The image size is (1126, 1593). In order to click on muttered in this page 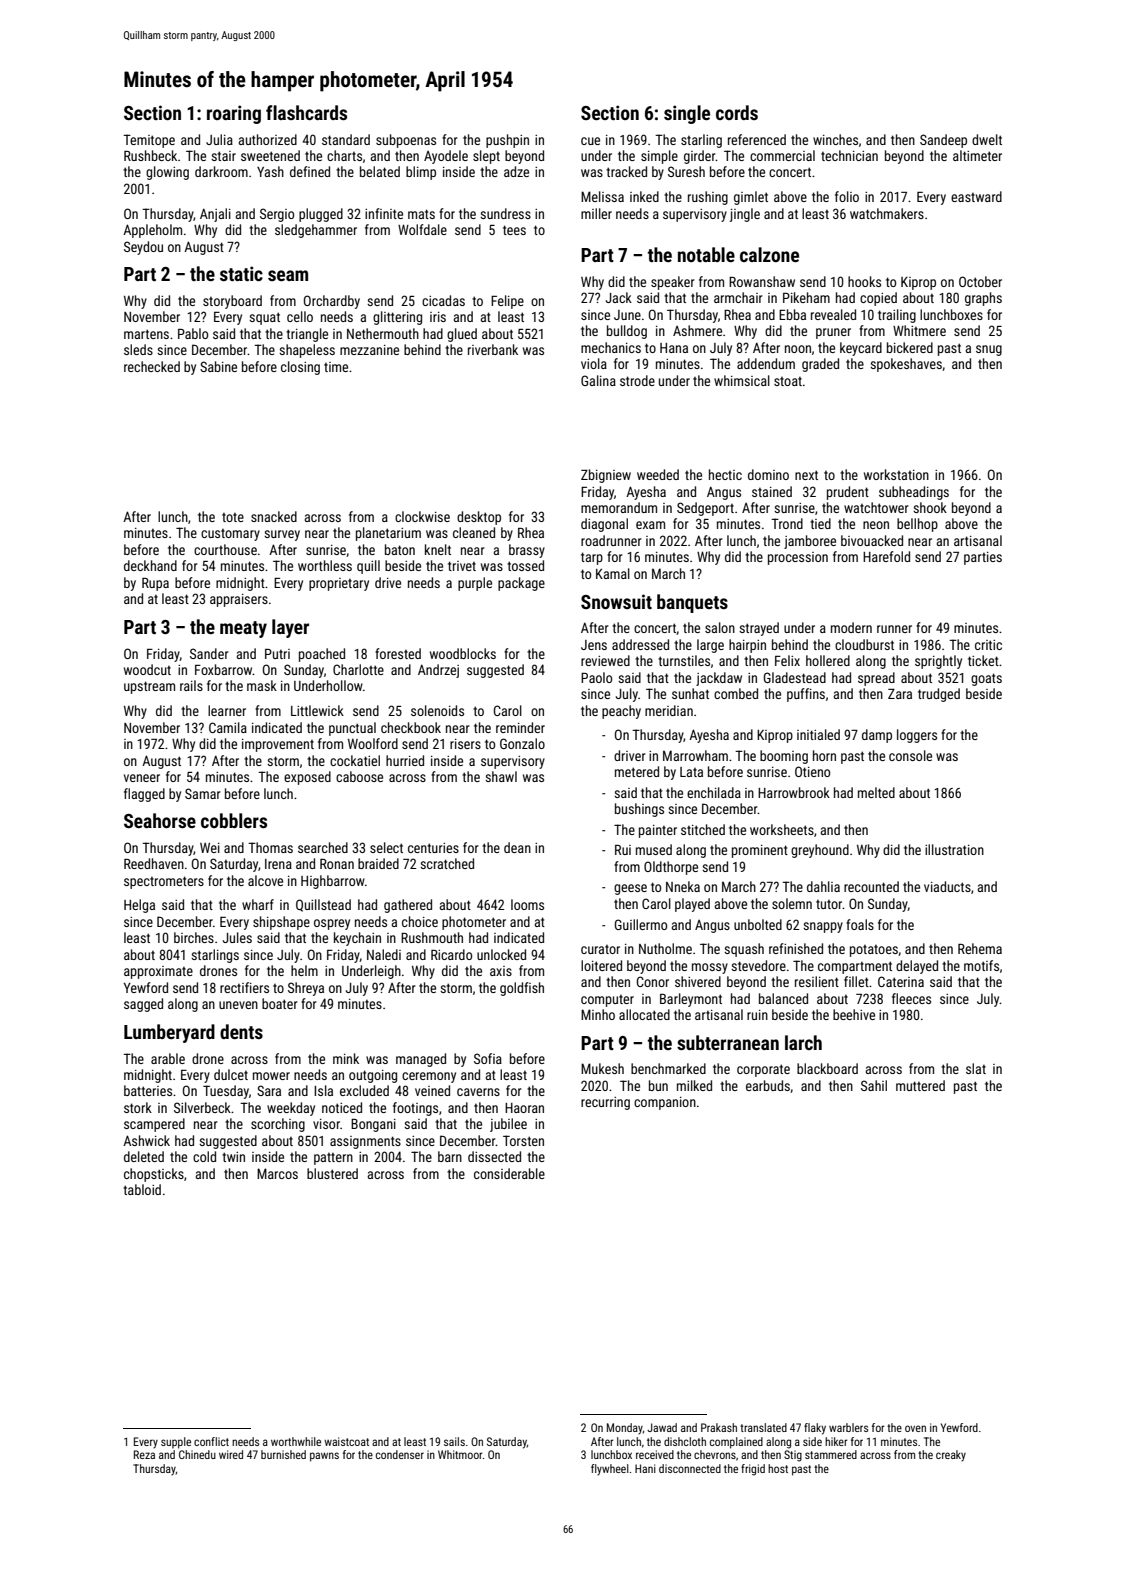, I will do `click(920, 1085)`.
